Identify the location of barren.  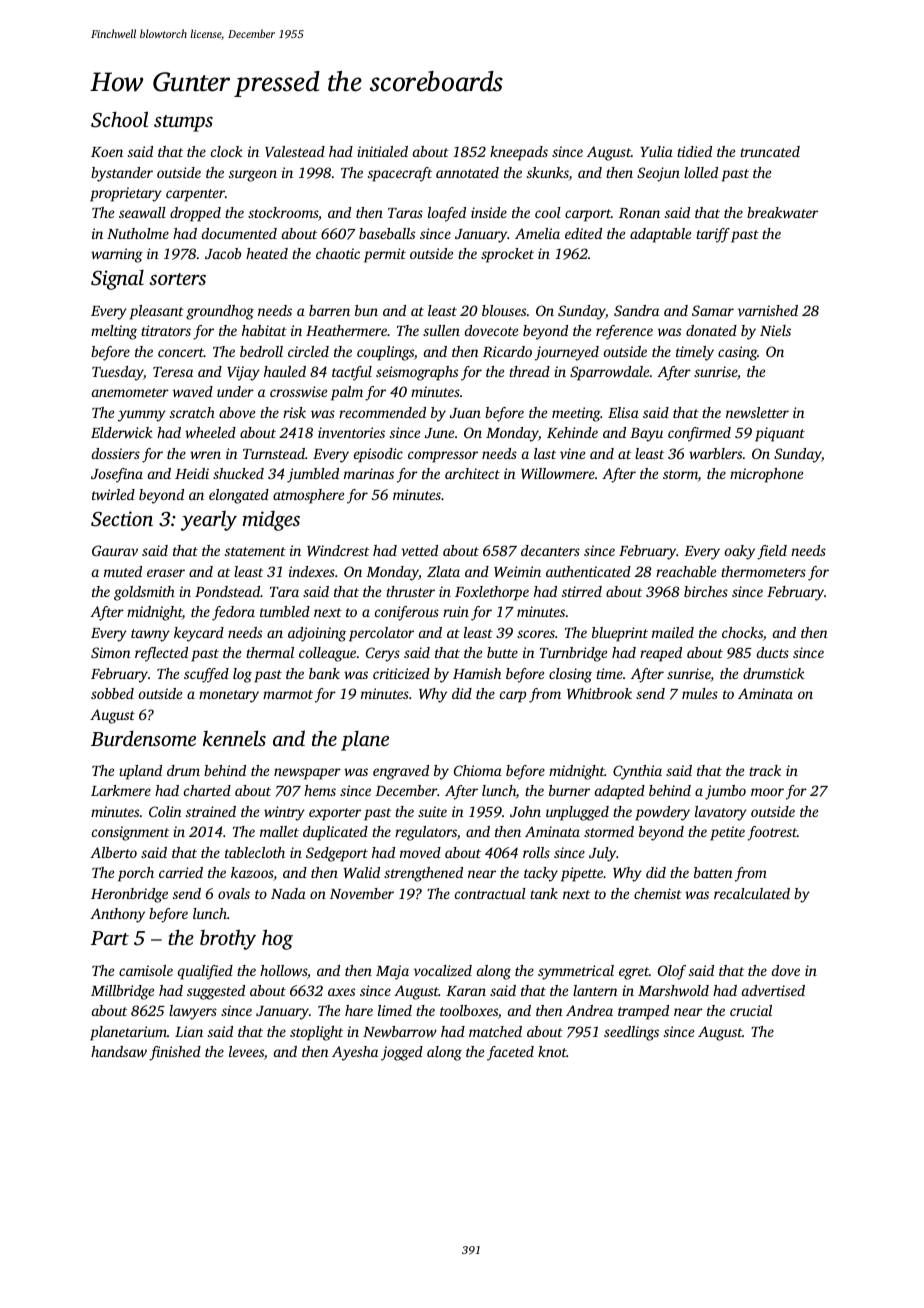
(329, 310).
